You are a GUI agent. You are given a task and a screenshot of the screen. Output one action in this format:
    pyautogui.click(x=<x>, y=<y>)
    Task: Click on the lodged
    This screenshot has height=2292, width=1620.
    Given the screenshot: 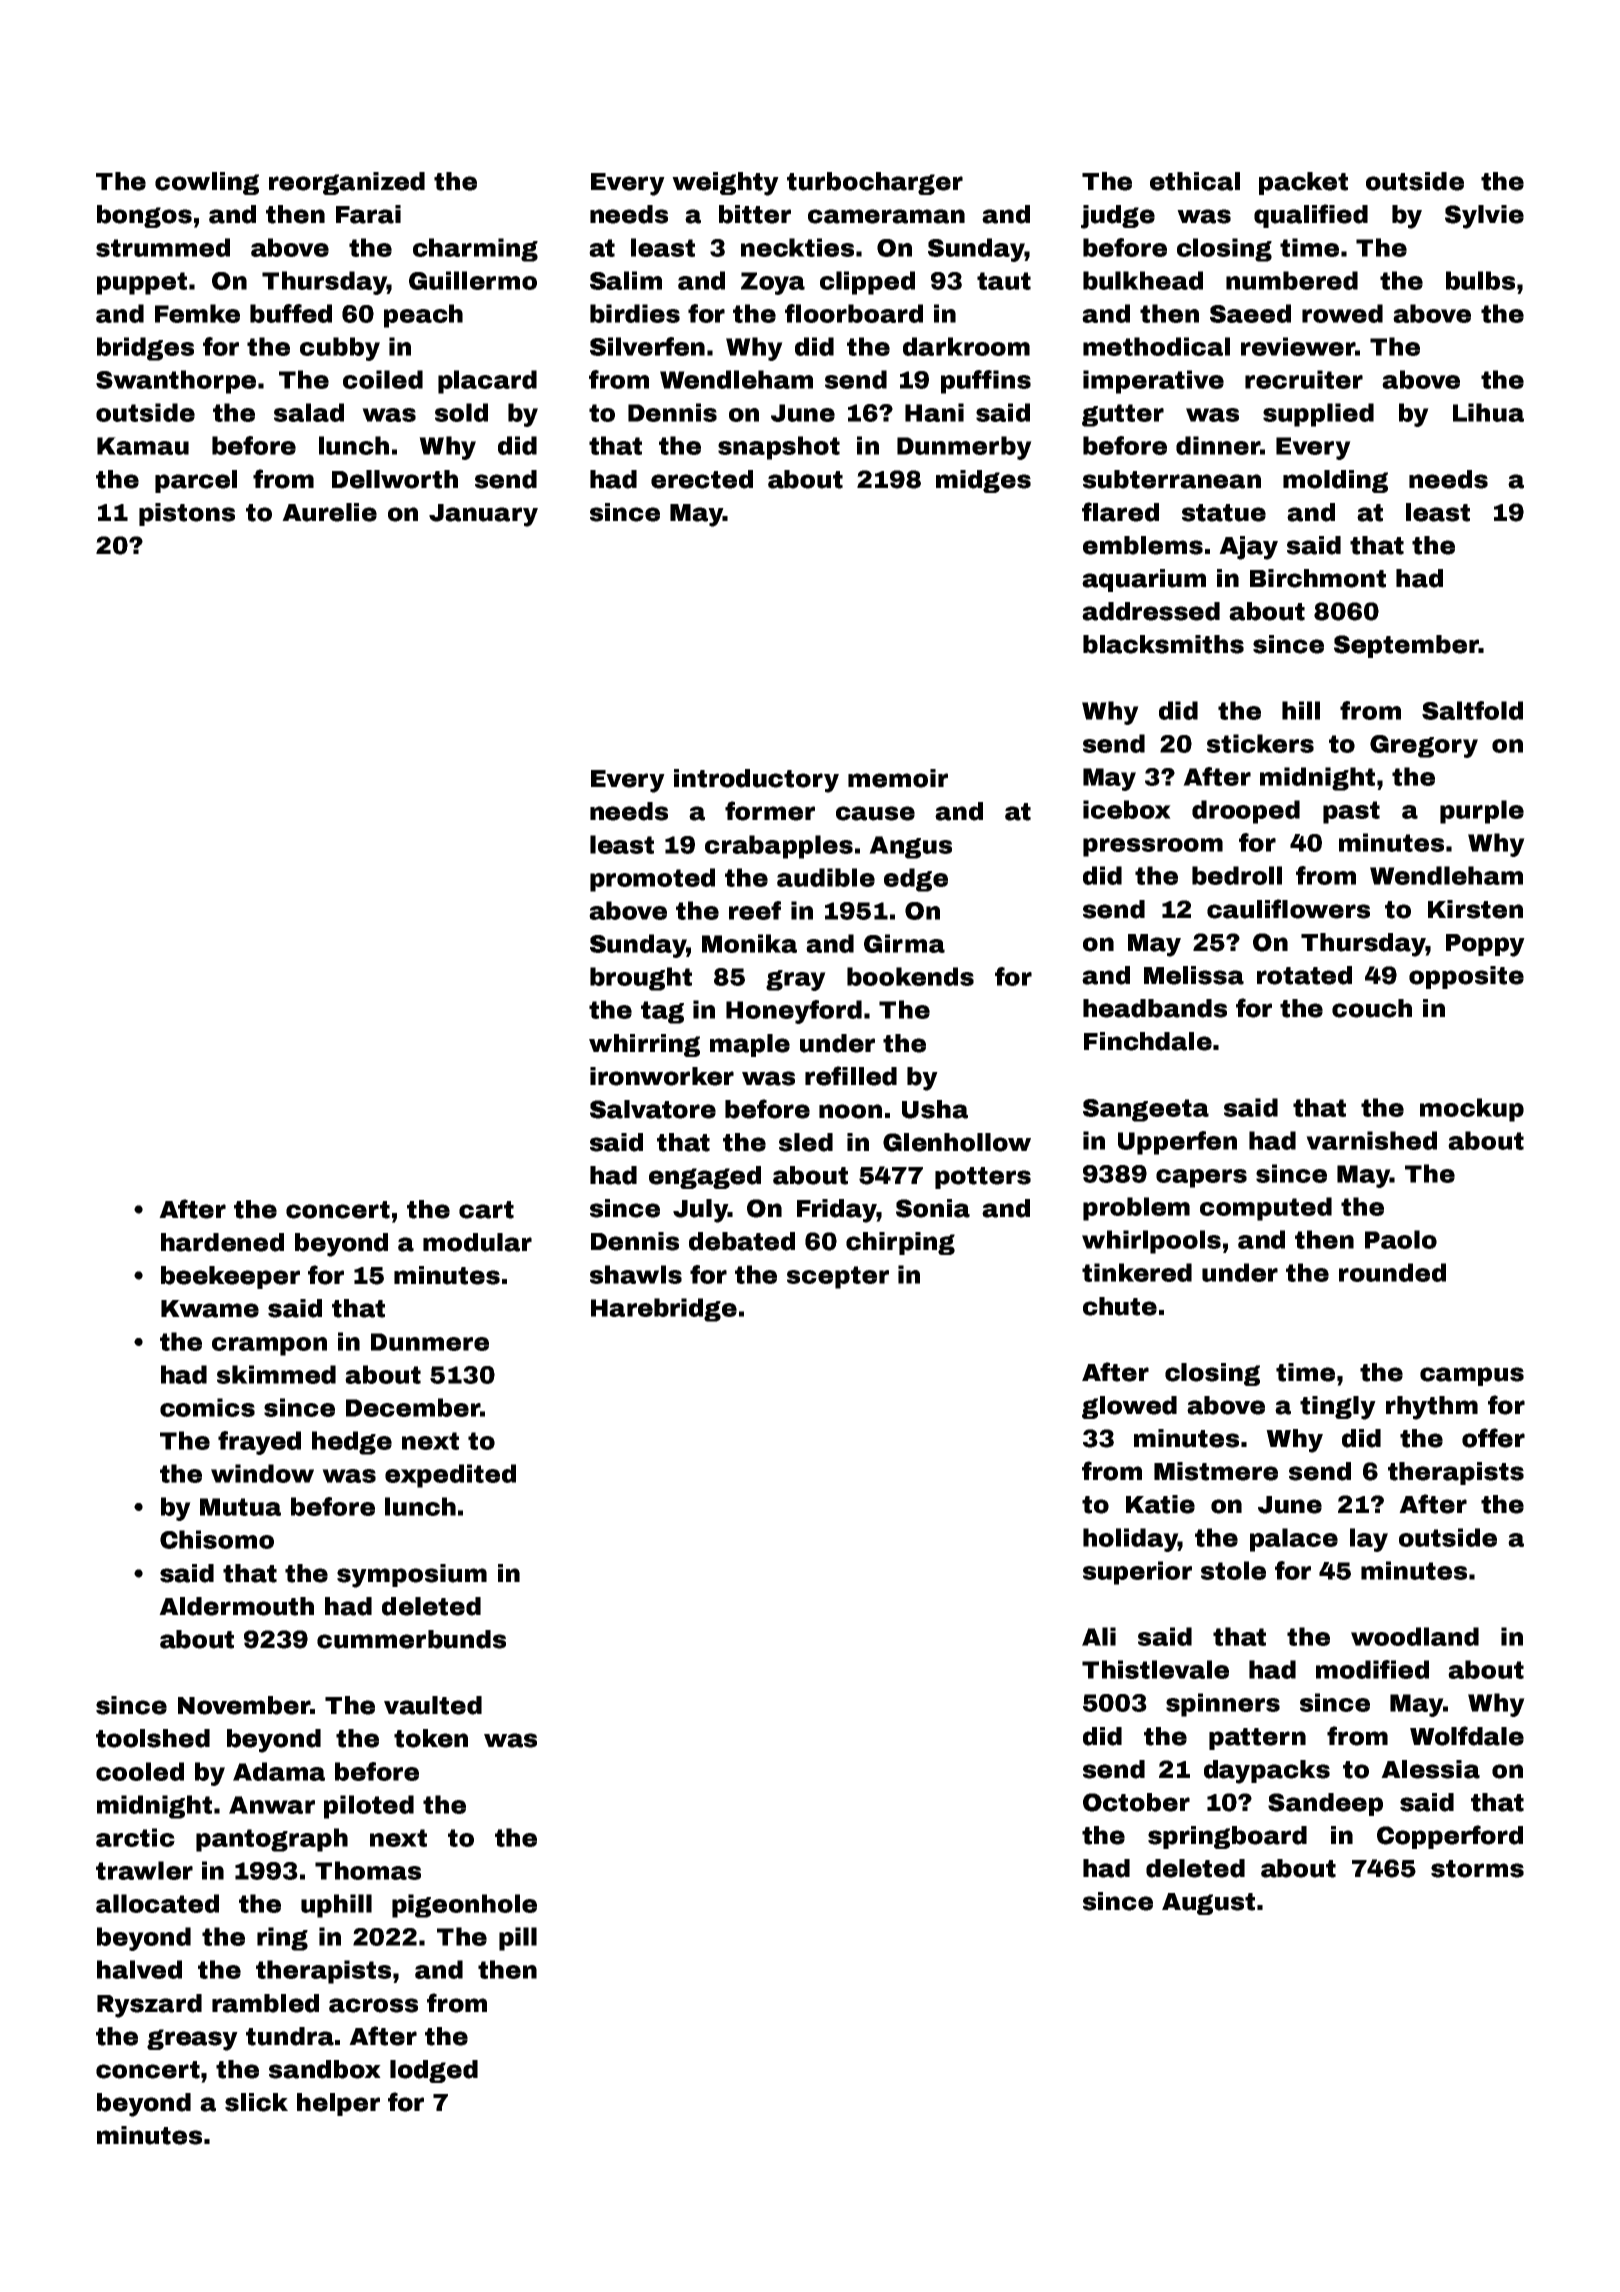 What is the action you would take?
    pyautogui.click(x=434, y=2071)
